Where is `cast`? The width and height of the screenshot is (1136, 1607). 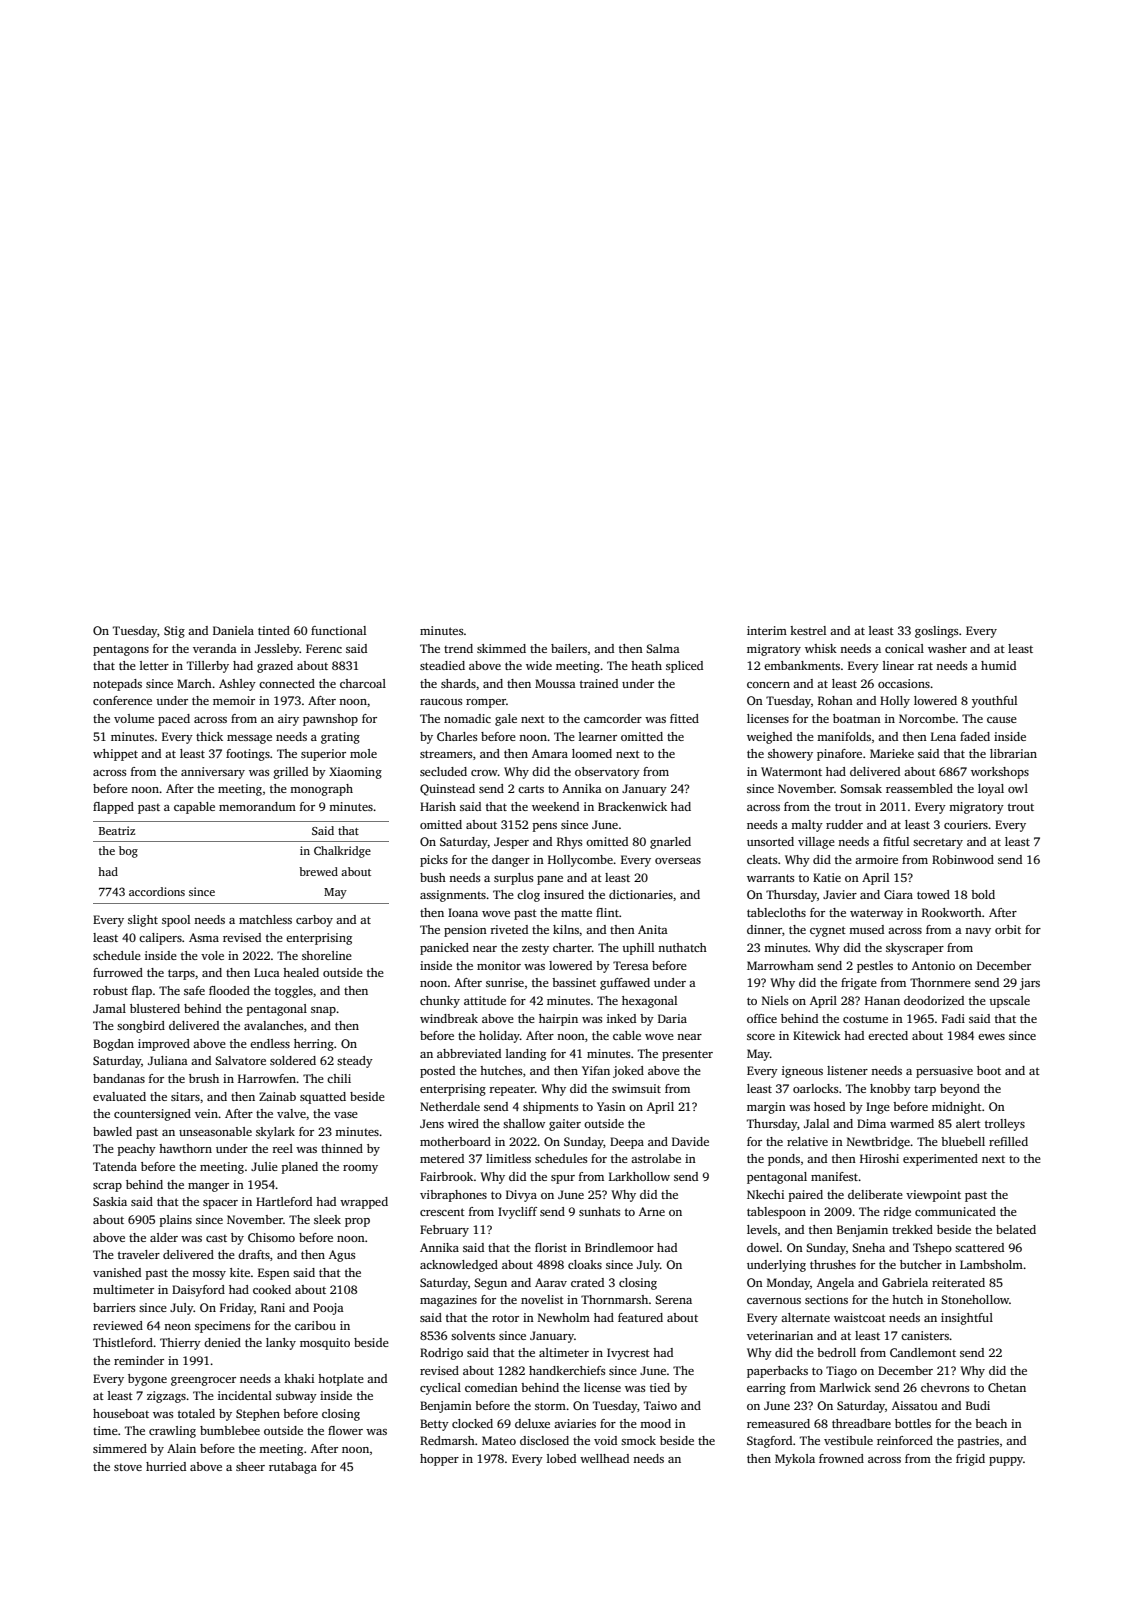 cast is located at coordinates (216, 1238).
